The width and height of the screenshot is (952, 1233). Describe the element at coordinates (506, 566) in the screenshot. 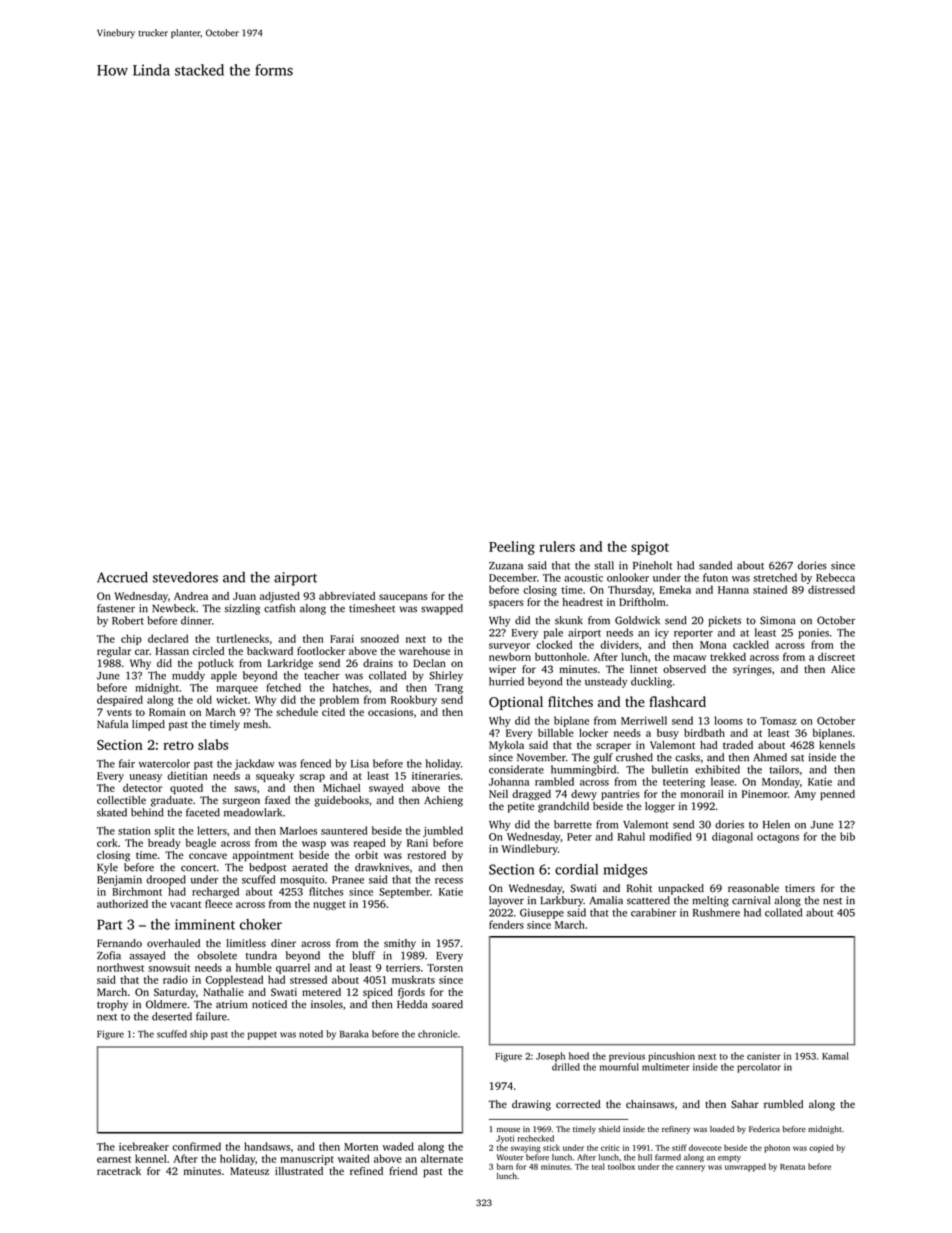

I see `Zuzana` at that location.
